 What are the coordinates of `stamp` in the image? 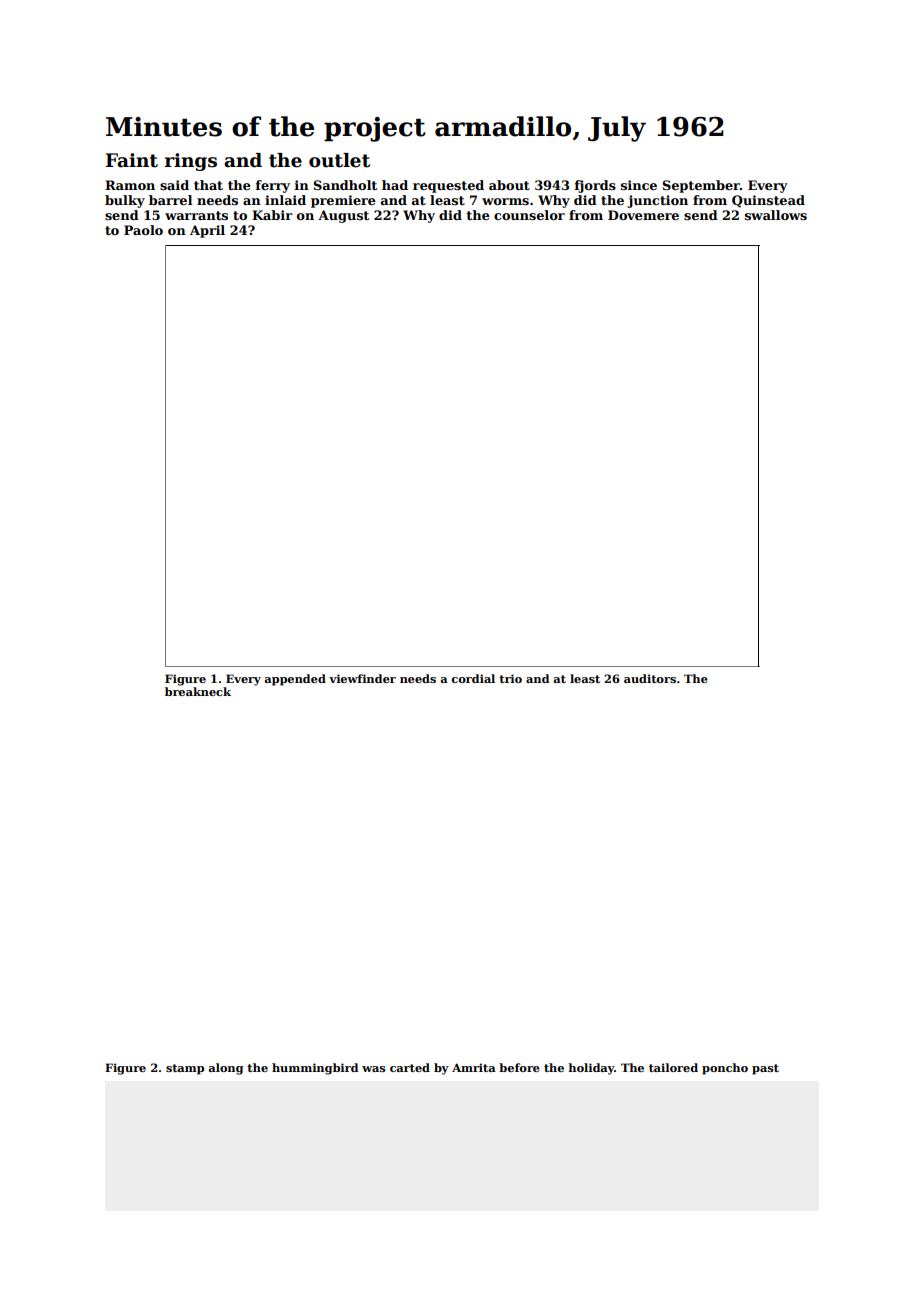 It's located at (185, 1069).
